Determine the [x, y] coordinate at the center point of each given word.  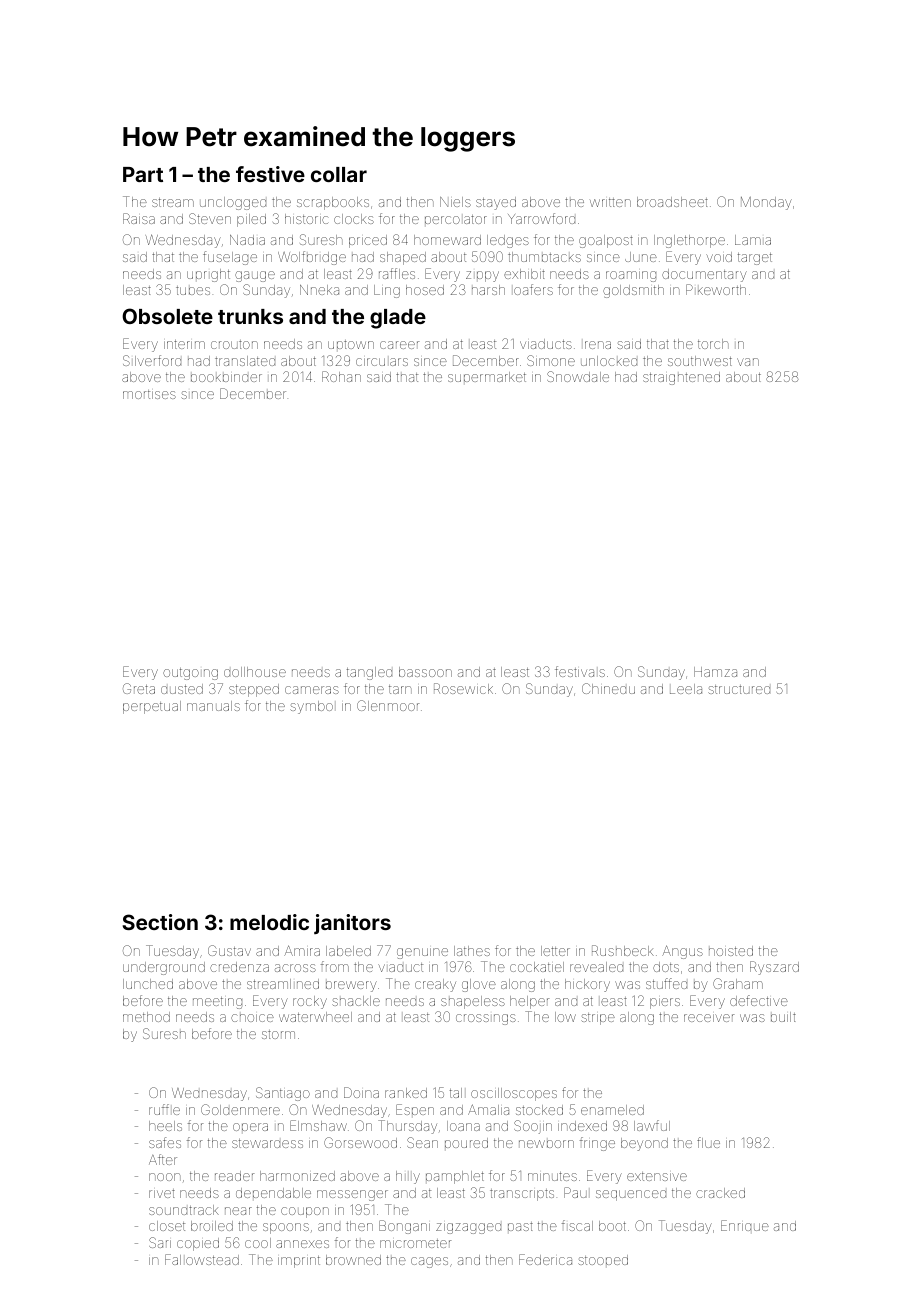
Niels [455, 202]
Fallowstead [202, 1259]
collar [339, 174]
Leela [686, 689]
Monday [766, 203]
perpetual [152, 707]
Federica [545, 1259]
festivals [580, 671]
